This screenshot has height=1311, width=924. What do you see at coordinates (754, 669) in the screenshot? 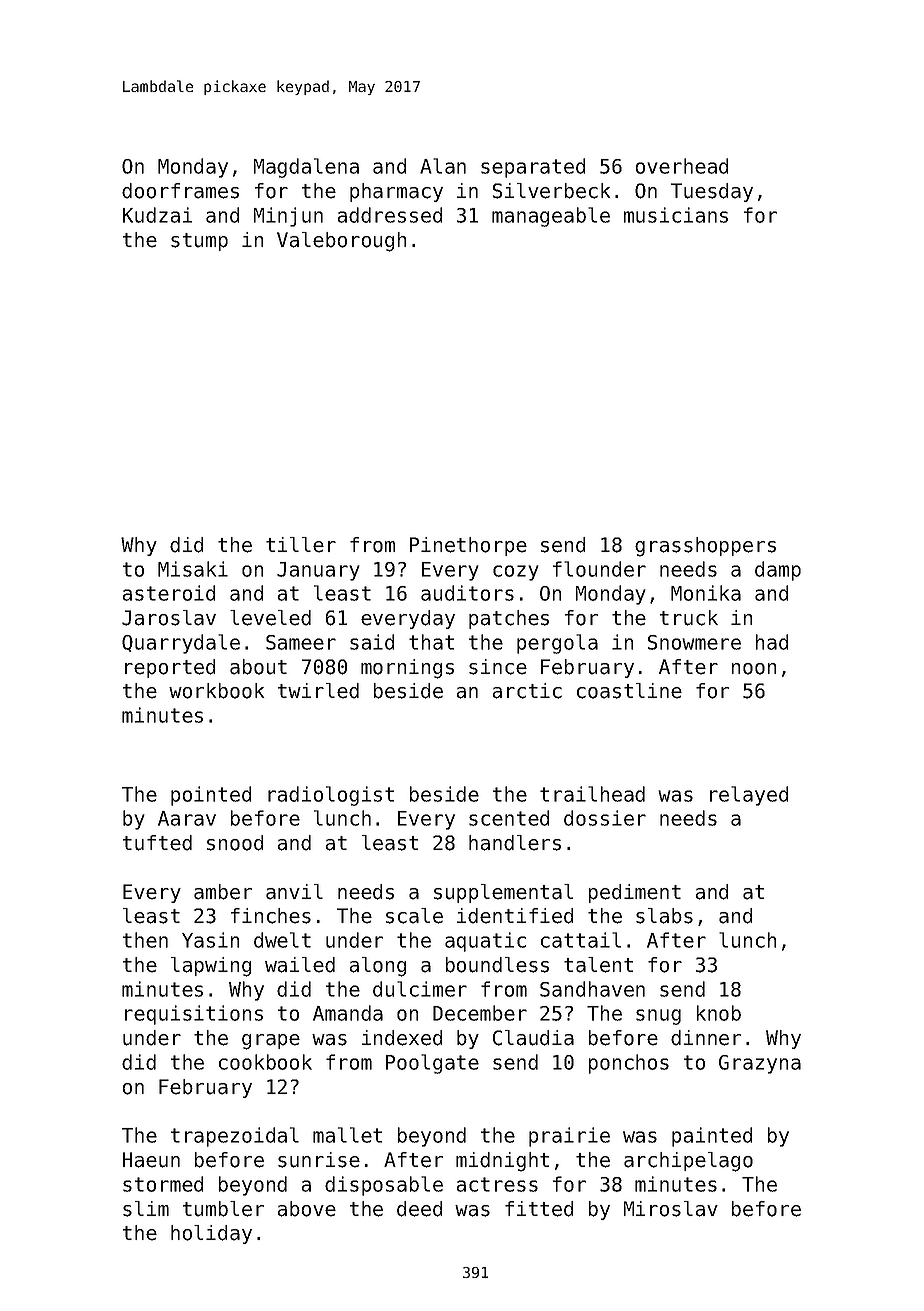
I see `noon` at bounding box center [754, 669].
